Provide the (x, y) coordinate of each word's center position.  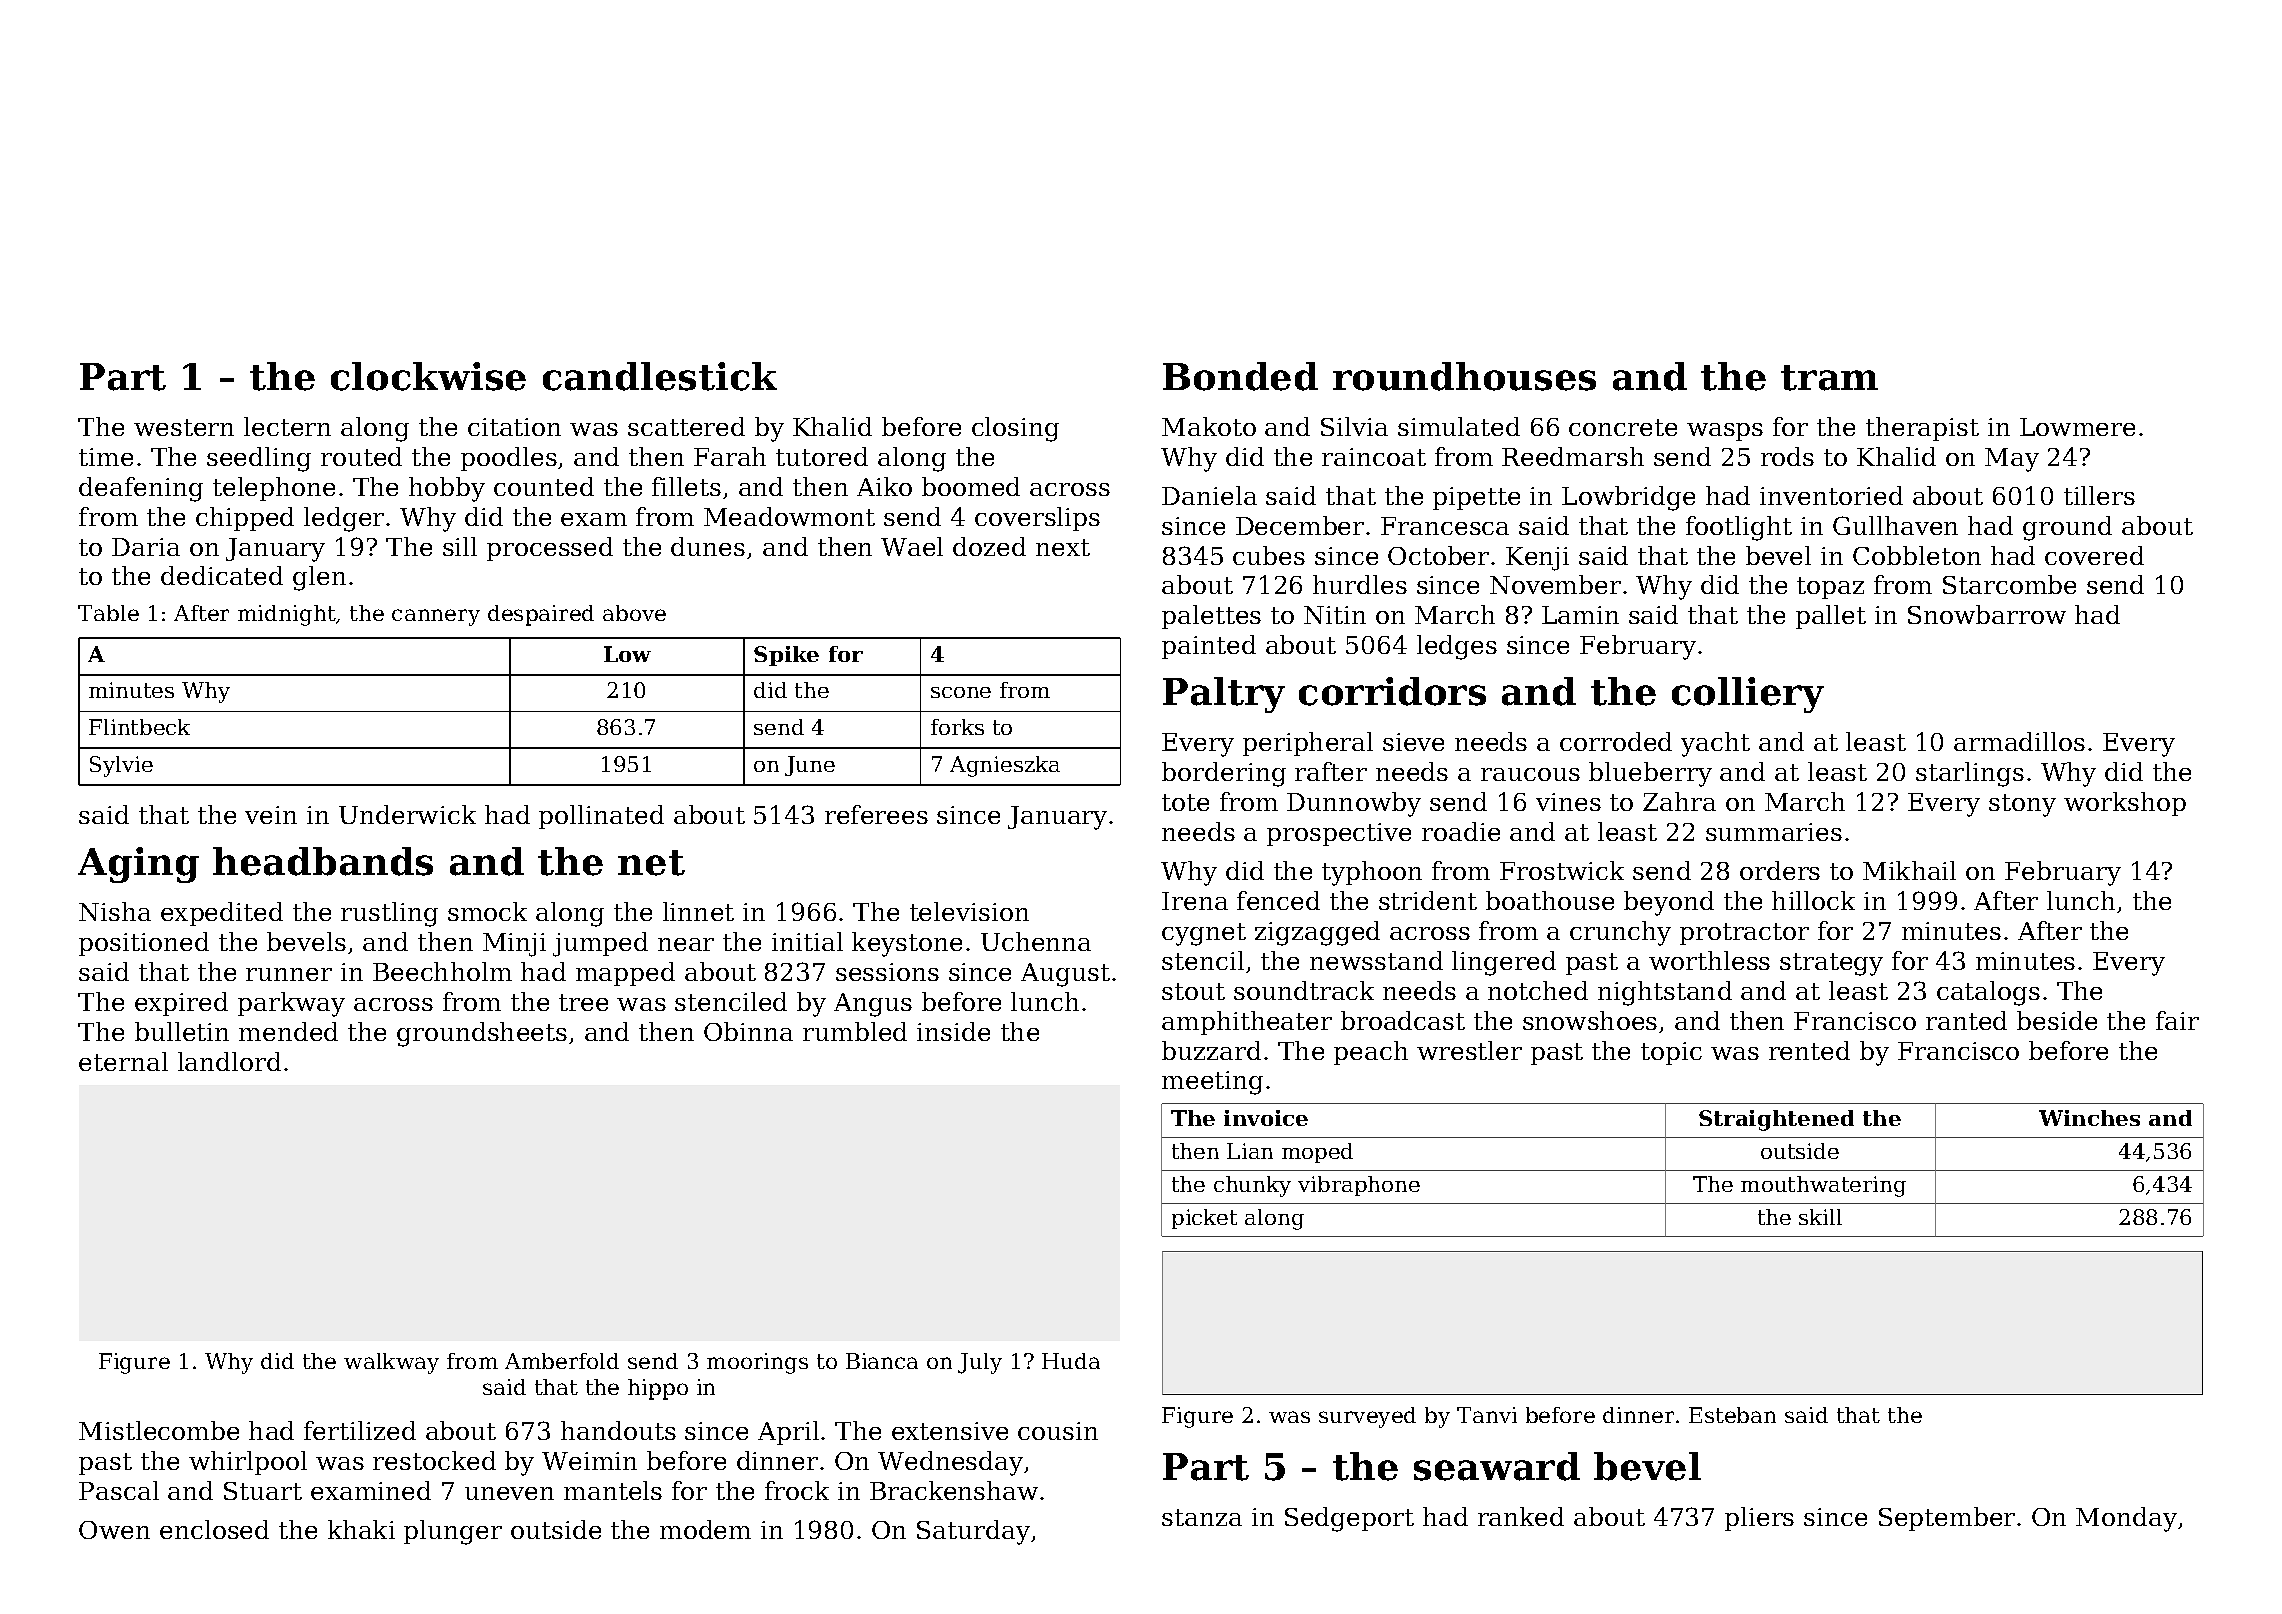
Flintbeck (139, 727)
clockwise (428, 376)
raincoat (1374, 457)
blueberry (1650, 774)
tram (1829, 378)
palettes (1211, 617)
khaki (361, 1529)
